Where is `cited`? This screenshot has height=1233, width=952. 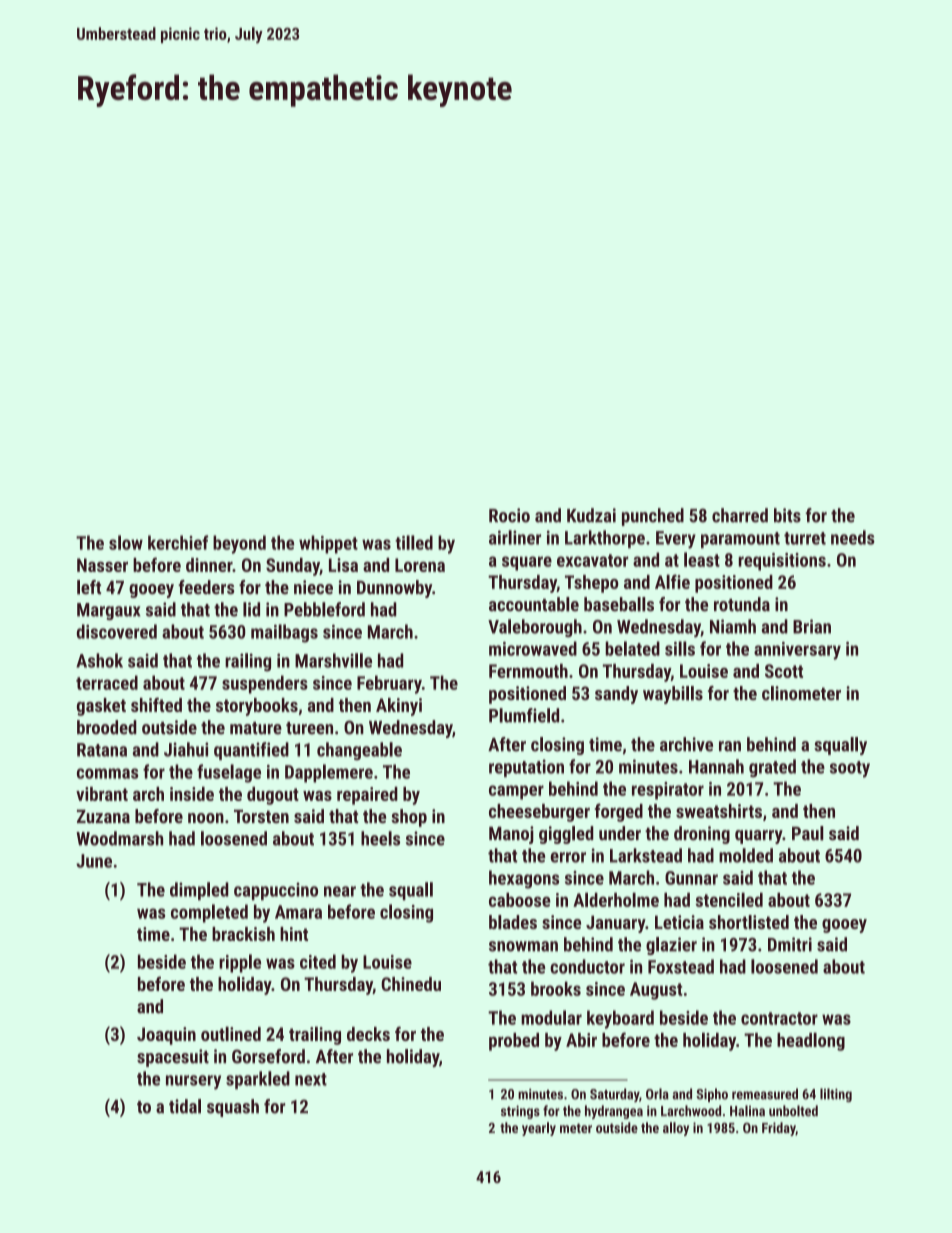 cited is located at coordinates (318, 961).
